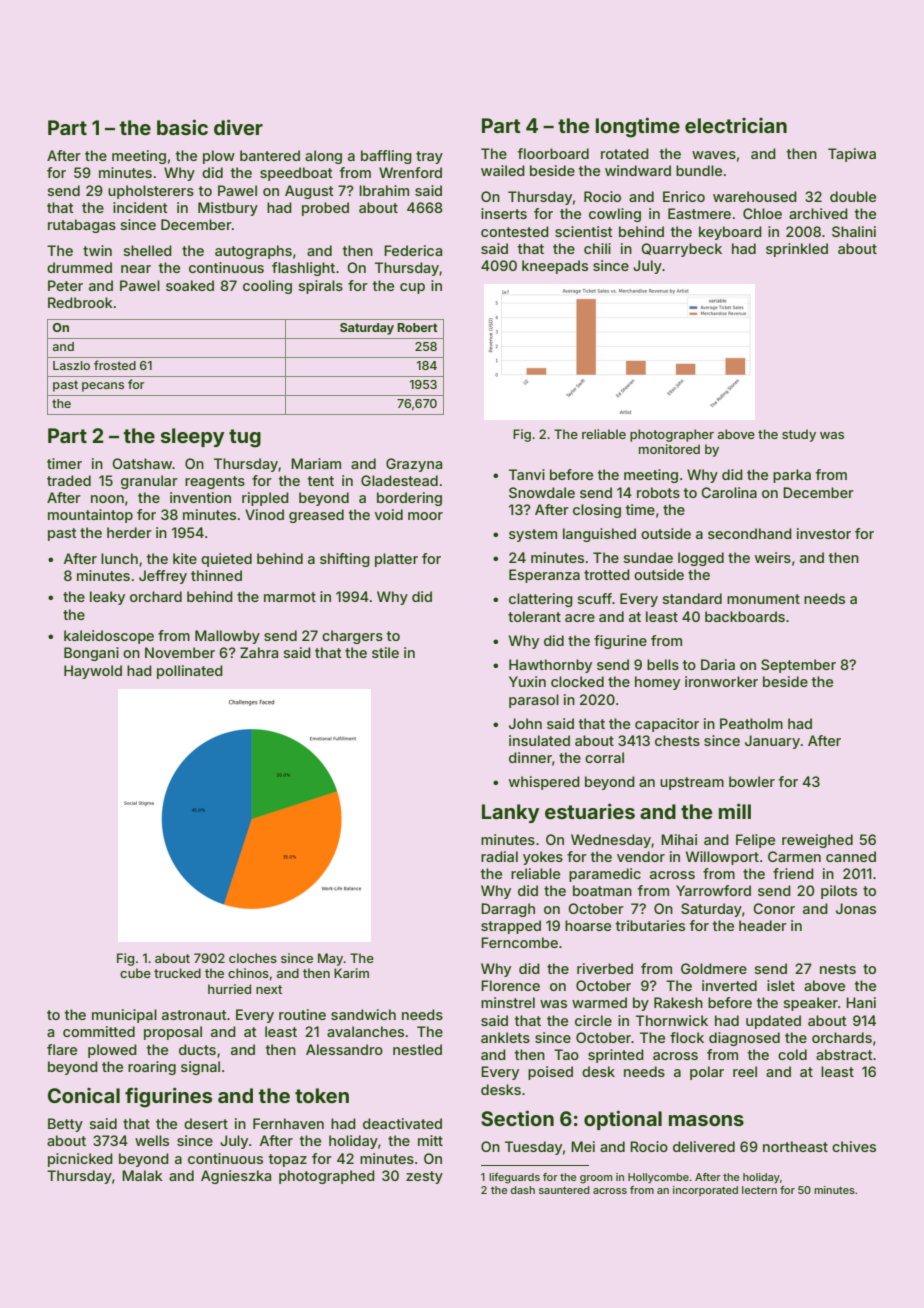  Describe the element at coordinates (238, 127) in the image. I see `diver` at that location.
